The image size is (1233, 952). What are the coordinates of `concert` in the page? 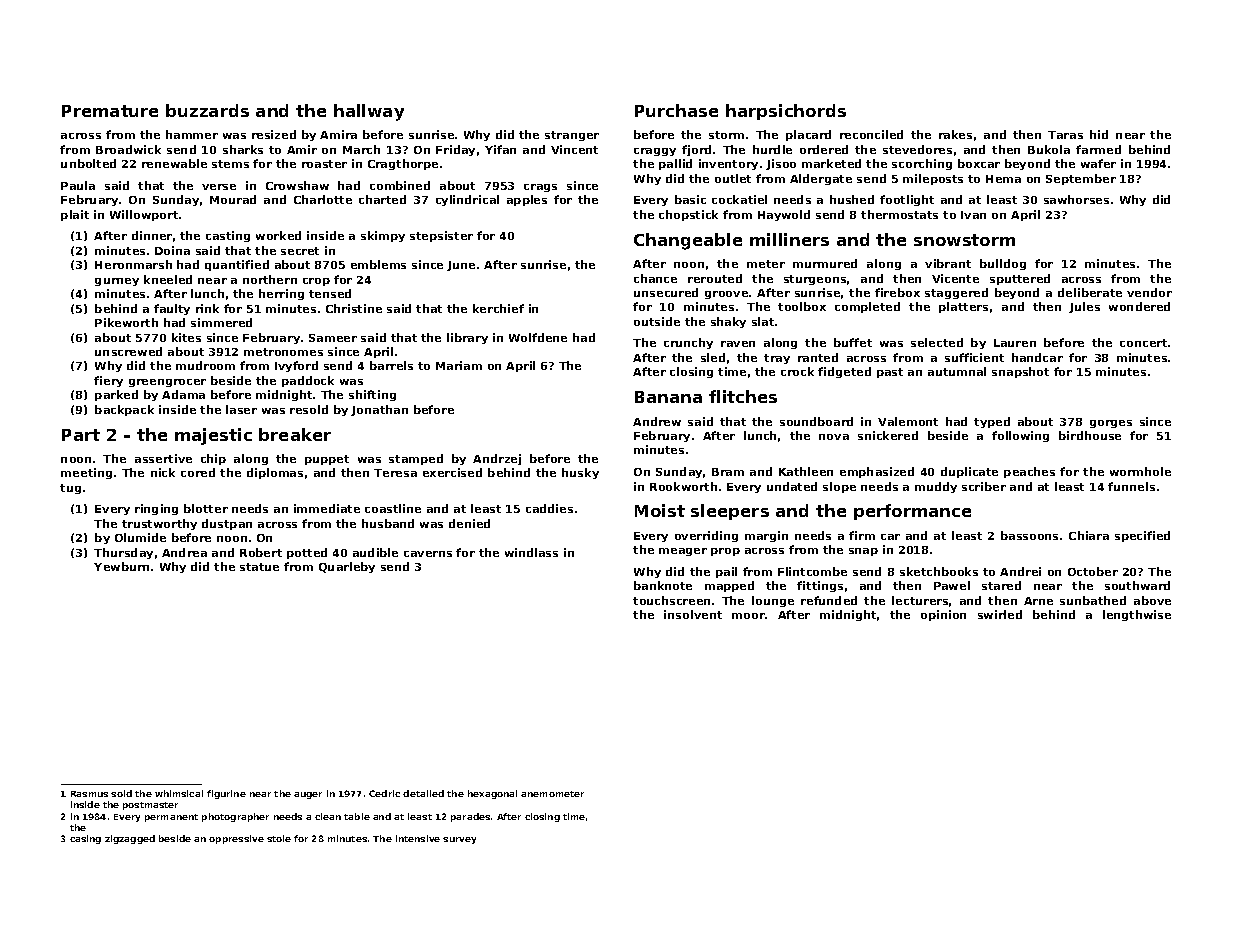 It's located at (1143, 343).
